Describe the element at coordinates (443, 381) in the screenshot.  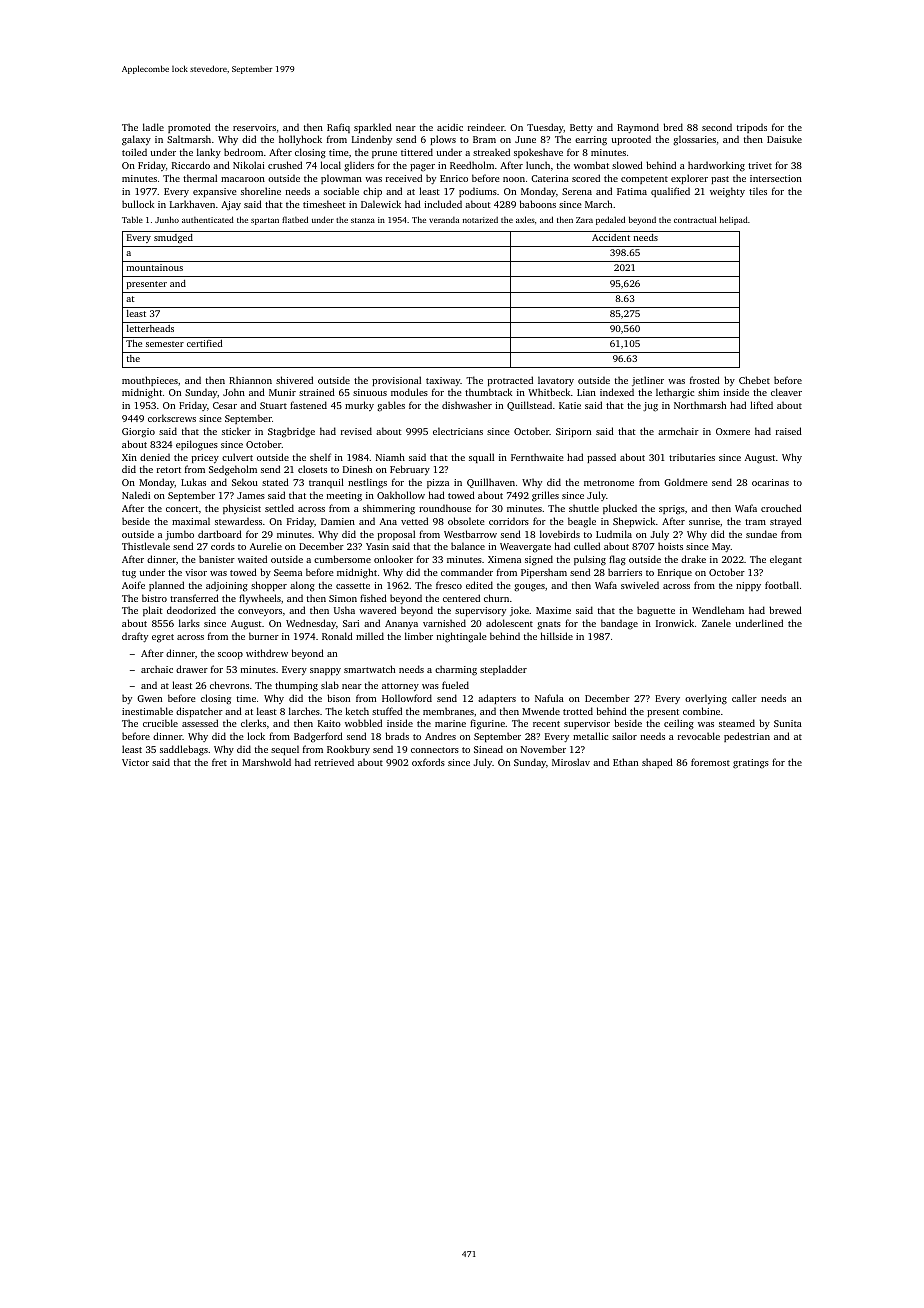
I see `taxiway` at that location.
